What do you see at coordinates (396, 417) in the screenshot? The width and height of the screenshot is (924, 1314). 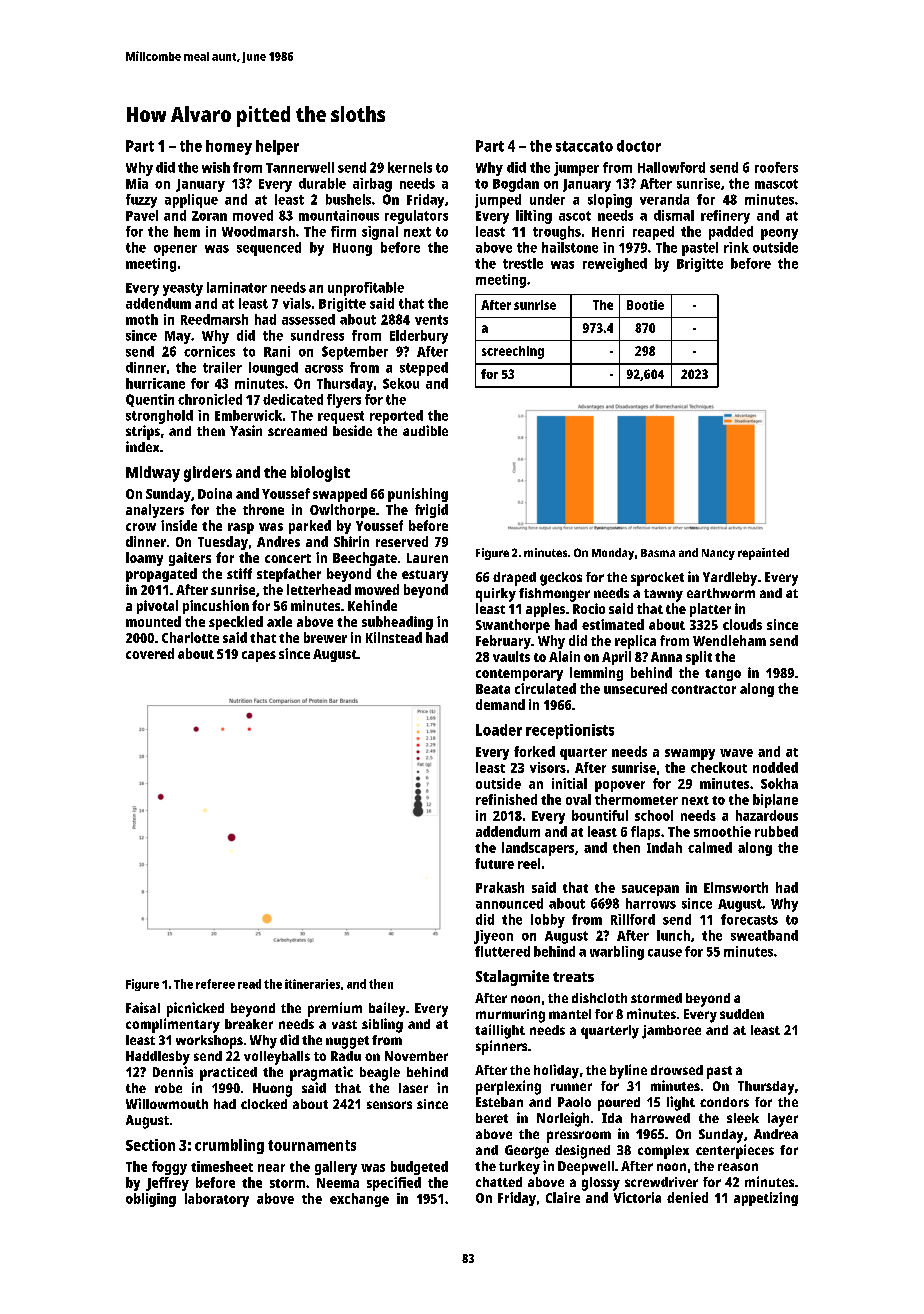 I see `reported` at bounding box center [396, 417].
